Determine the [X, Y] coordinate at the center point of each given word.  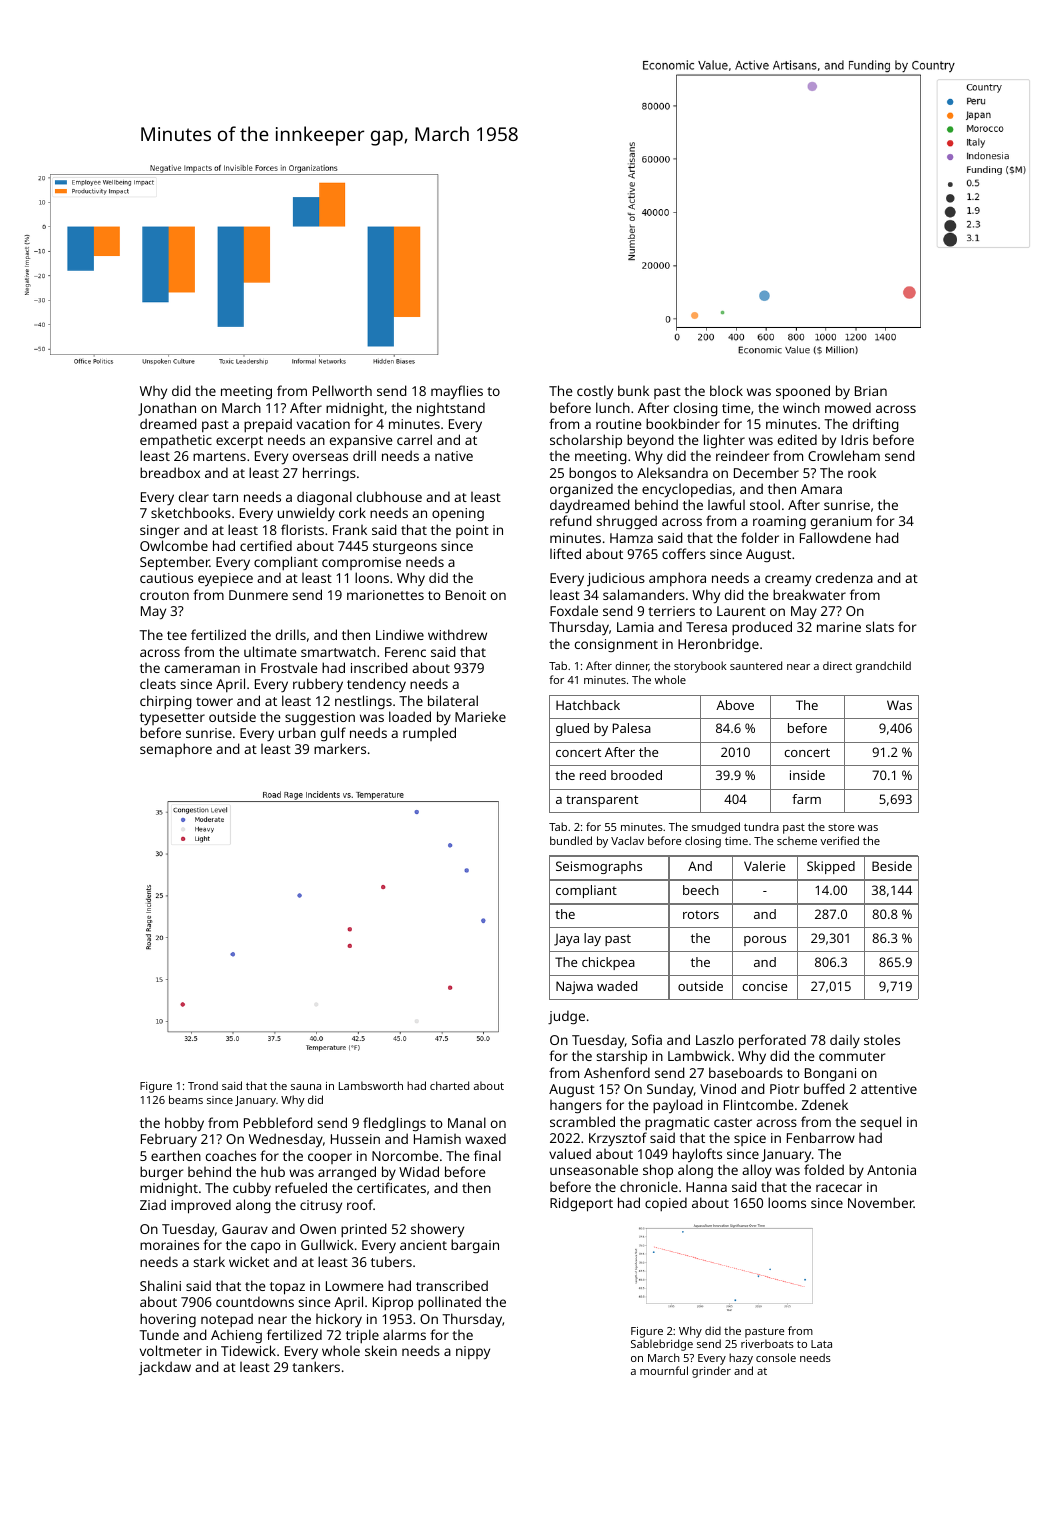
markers [340, 748]
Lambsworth [371, 1085]
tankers [316, 1366]
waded [617, 986]
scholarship [586, 441]
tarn [225, 497]
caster [733, 1122]
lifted [565, 553]
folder [760, 537]
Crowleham [844, 455]
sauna [306, 1087]
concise [764, 986]
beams [186, 1099]
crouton [164, 595]
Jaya [566, 940]
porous [765, 941]
